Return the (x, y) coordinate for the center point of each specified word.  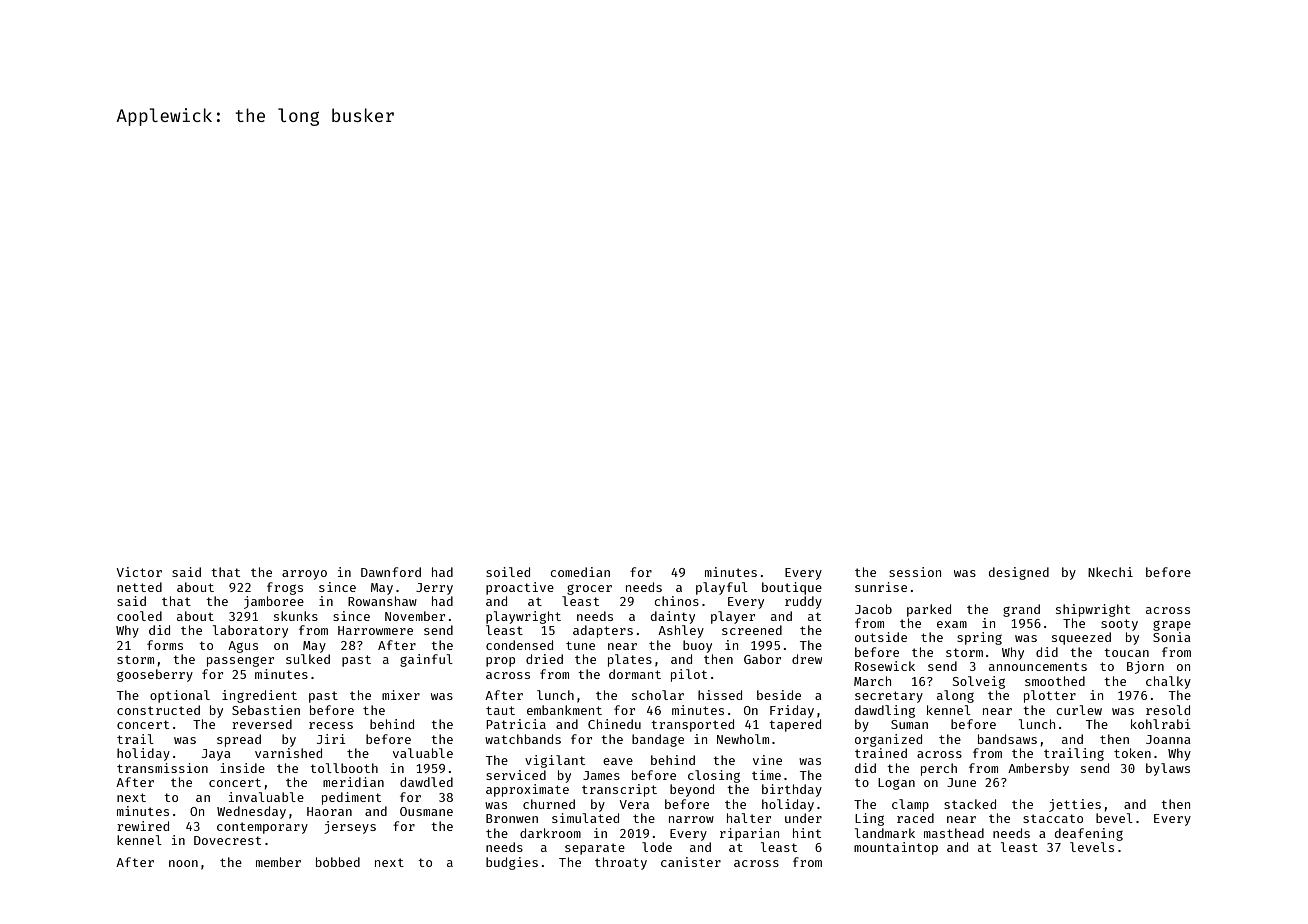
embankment (564, 710)
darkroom (550, 833)
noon (183, 863)
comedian (580, 572)
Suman (909, 724)
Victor (139, 572)
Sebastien (266, 710)
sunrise (881, 587)
